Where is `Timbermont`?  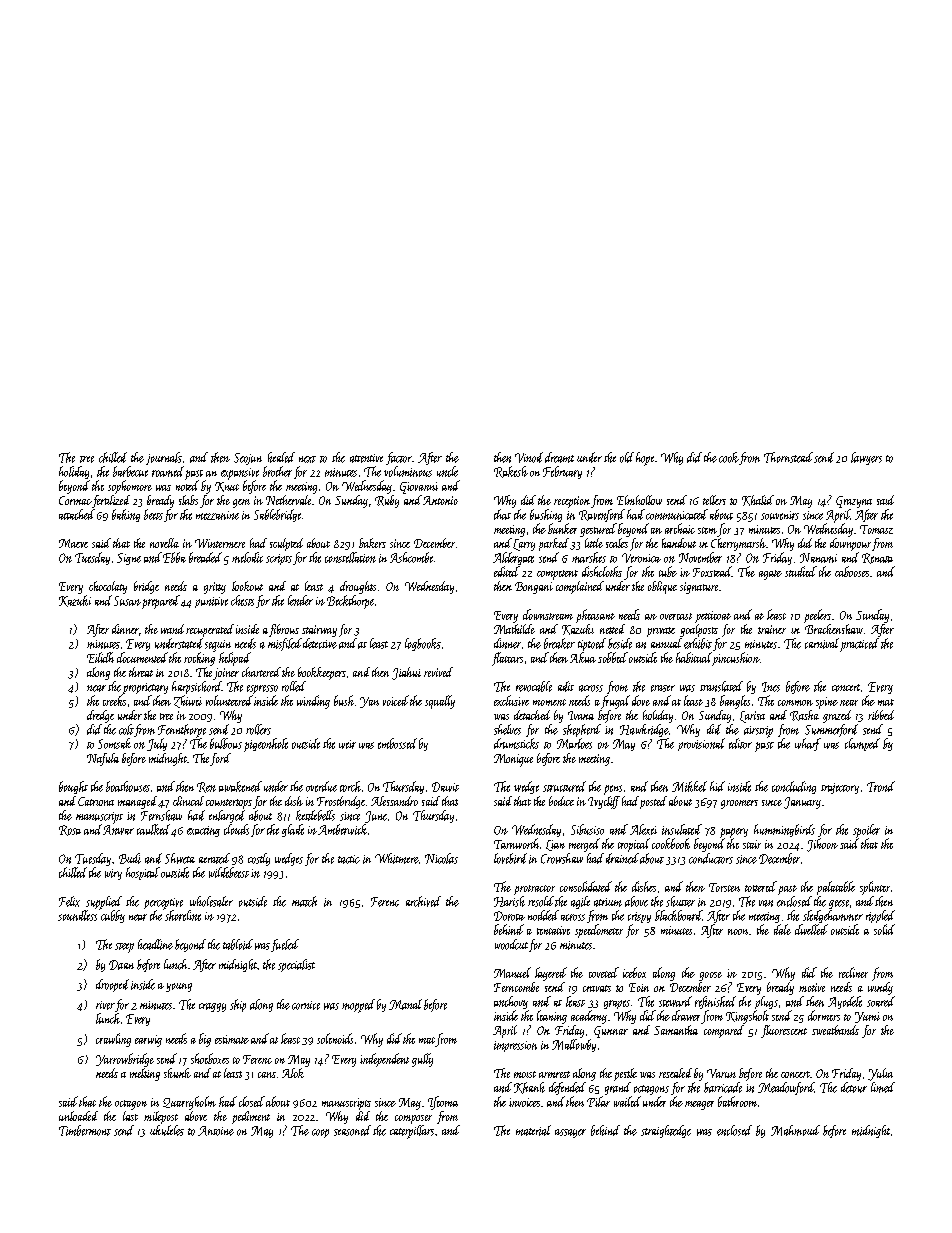
Timbermont is located at coordinates (85, 1130).
